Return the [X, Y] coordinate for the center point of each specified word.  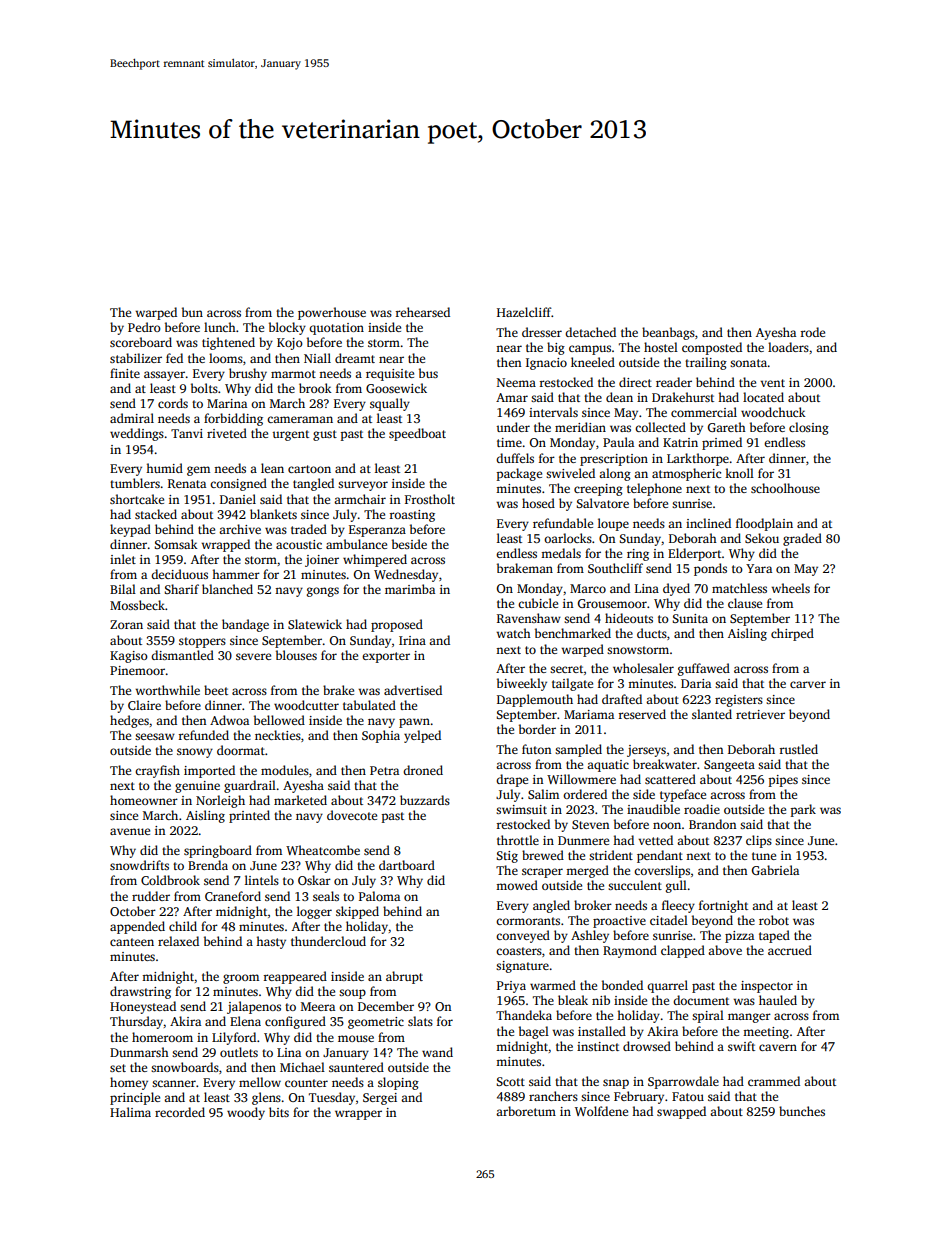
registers [739, 701]
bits [279, 1112]
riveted [227, 433]
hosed [538, 503]
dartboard [407, 865]
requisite [390, 375]
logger [314, 912]
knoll [739, 473]
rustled [799, 749]
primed [722, 443]
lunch [220, 327]
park [803, 810]
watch [513, 633]
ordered [585, 794]
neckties [278, 735]
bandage [245, 625]
